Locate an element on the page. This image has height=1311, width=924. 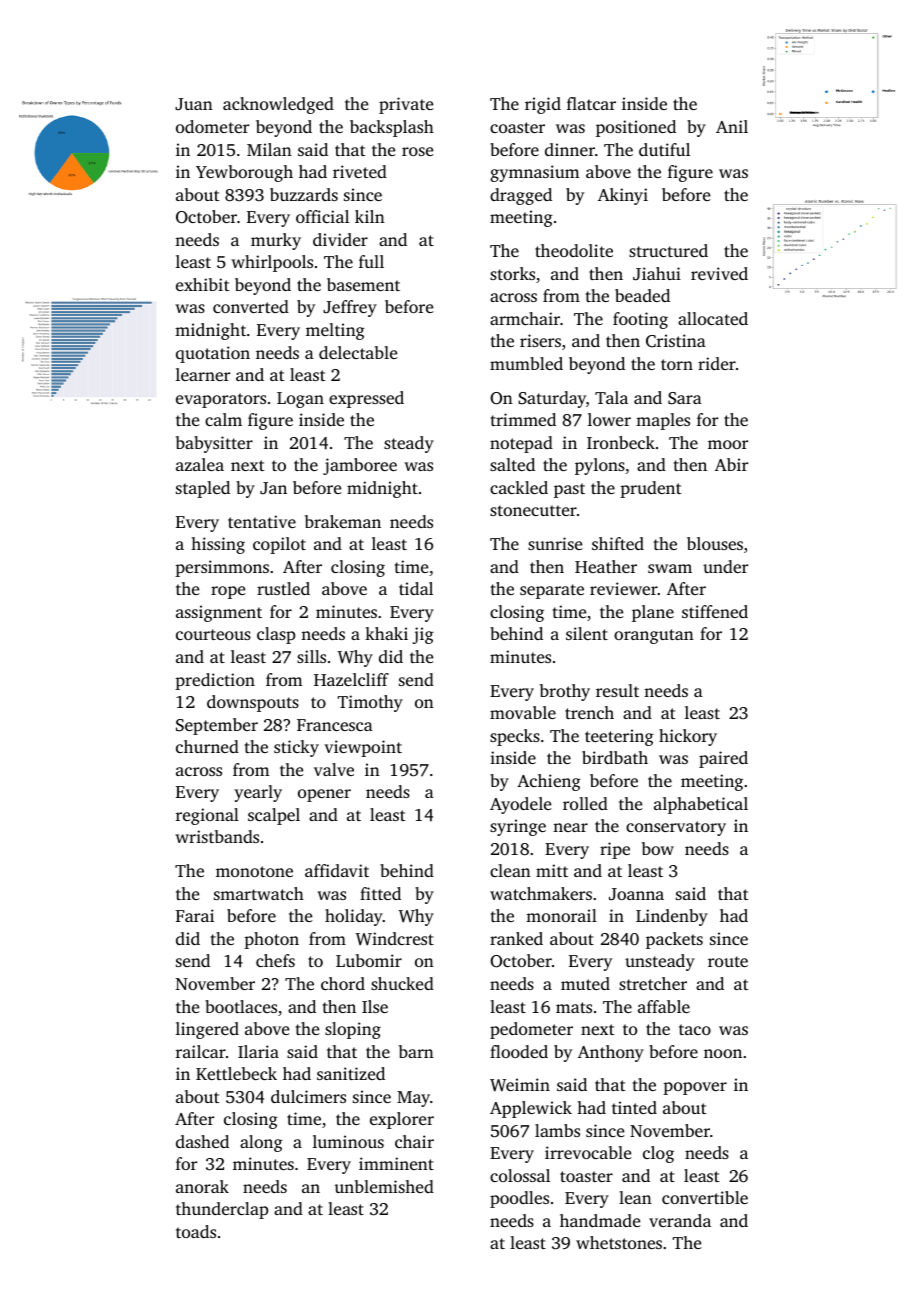
basement is located at coordinates (363, 284).
